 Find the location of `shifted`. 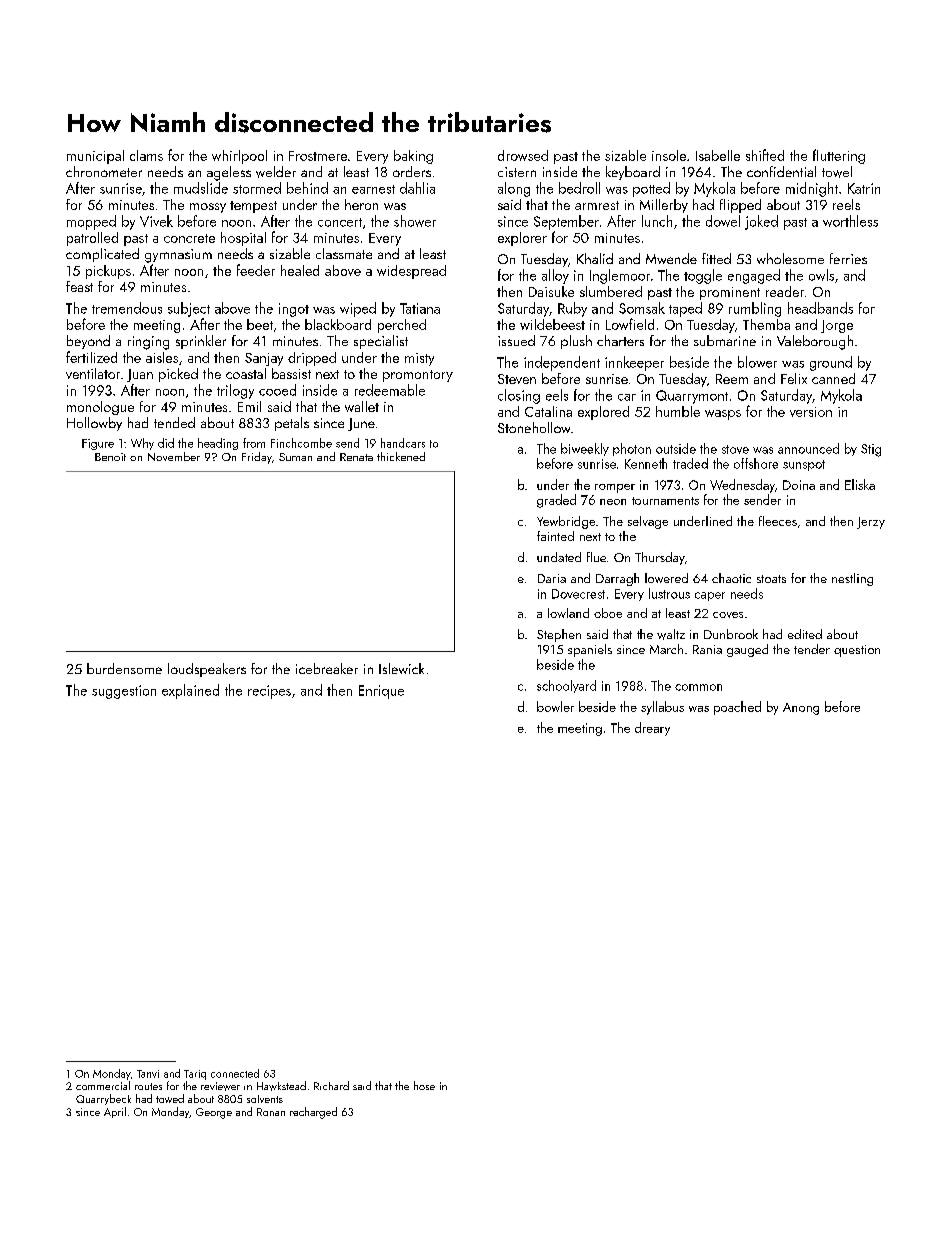

shifted is located at coordinates (765, 155).
